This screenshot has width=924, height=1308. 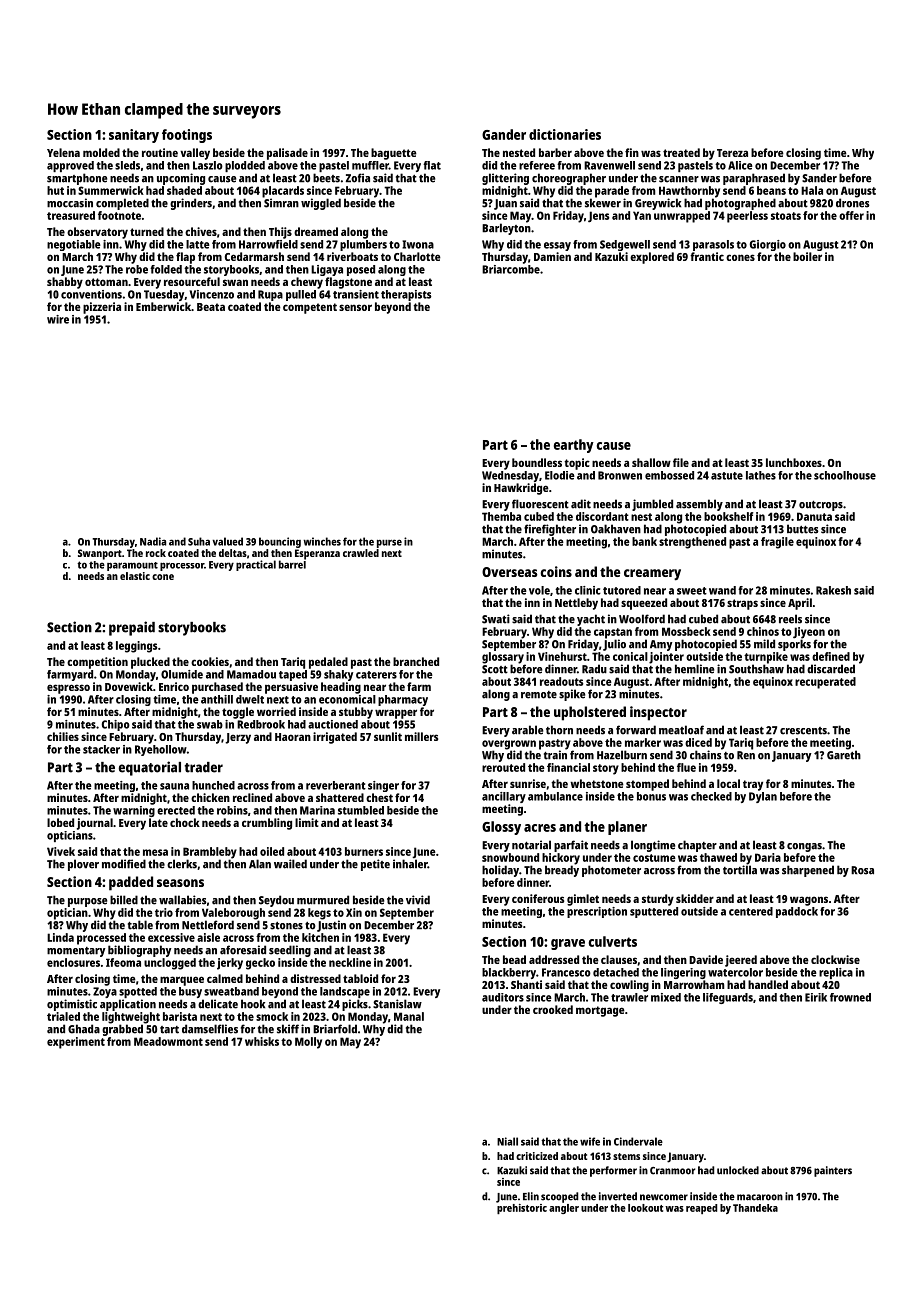 What do you see at coordinates (364, 851) in the screenshot?
I see `burners` at bounding box center [364, 851].
